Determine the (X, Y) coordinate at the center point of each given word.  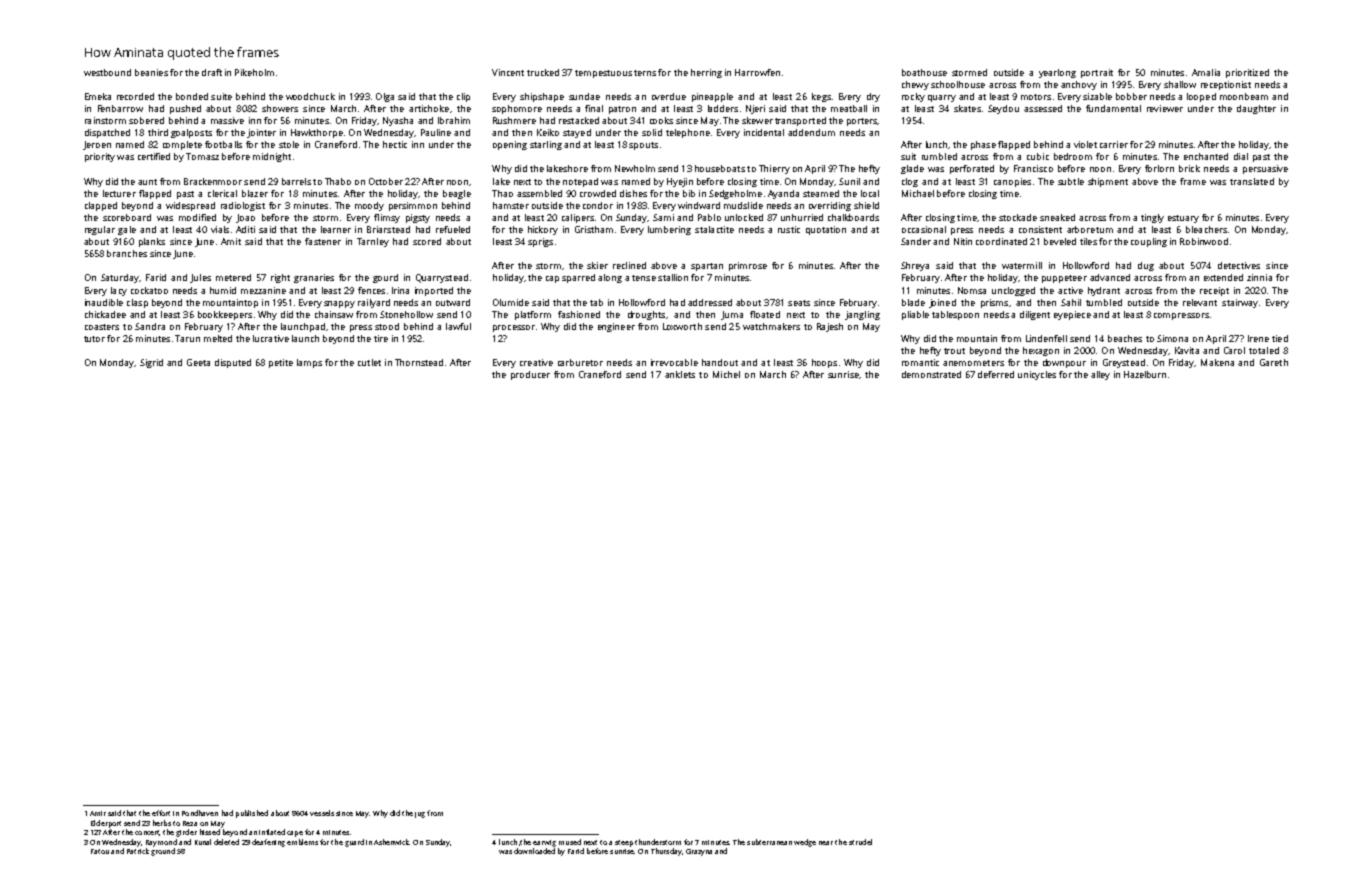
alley (1100, 375)
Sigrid (151, 363)
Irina (400, 290)
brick (1189, 168)
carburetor (580, 362)
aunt (147, 182)
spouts (643, 146)
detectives (1239, 265)
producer (530, 375)
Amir (98, 813)
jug (420, 815)
